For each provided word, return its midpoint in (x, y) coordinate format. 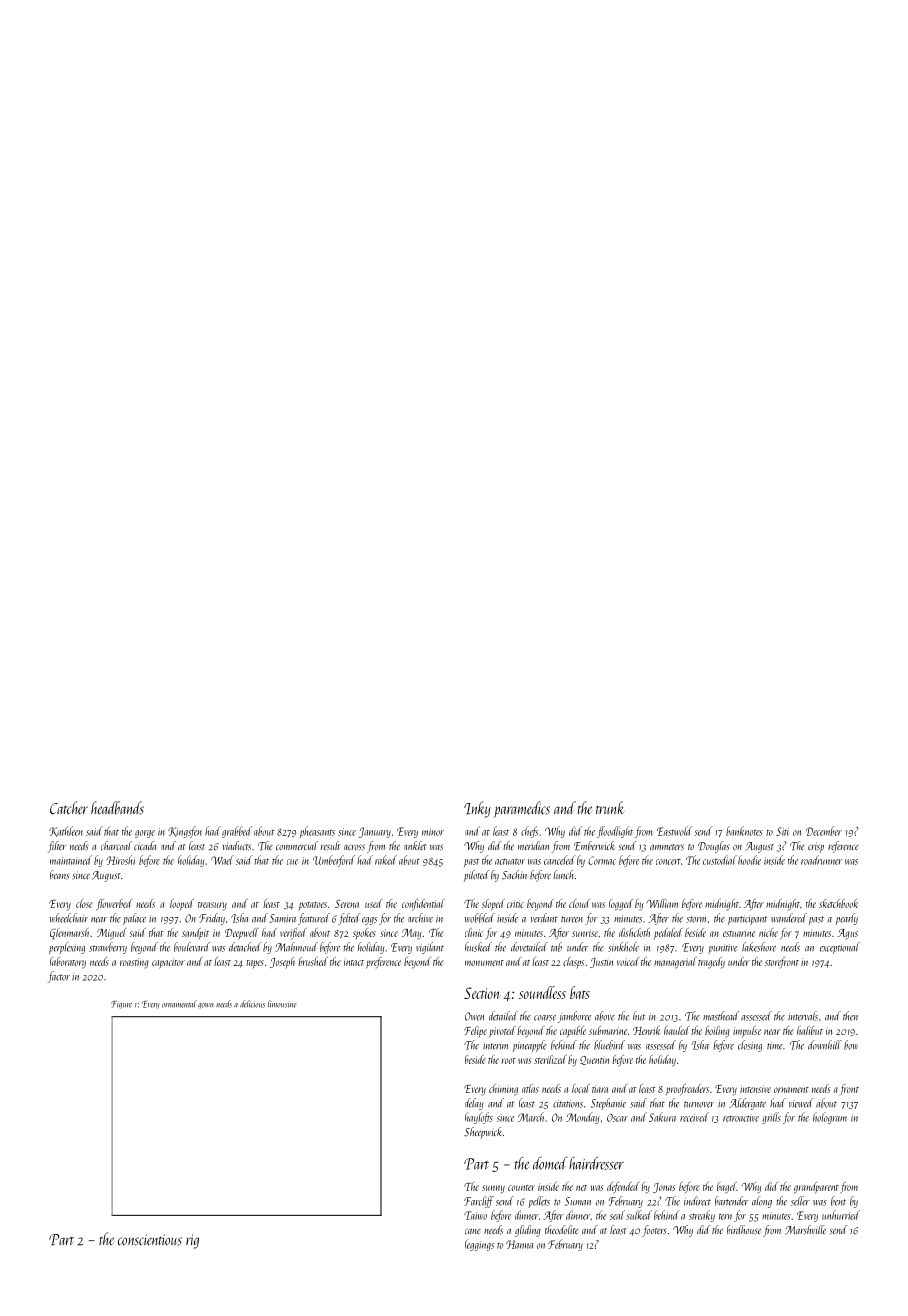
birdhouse (744, 1230)
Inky (477, 809)
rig (192, 1242)
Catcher (69, 808)
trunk (610, 807)
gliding (528, 1231)
